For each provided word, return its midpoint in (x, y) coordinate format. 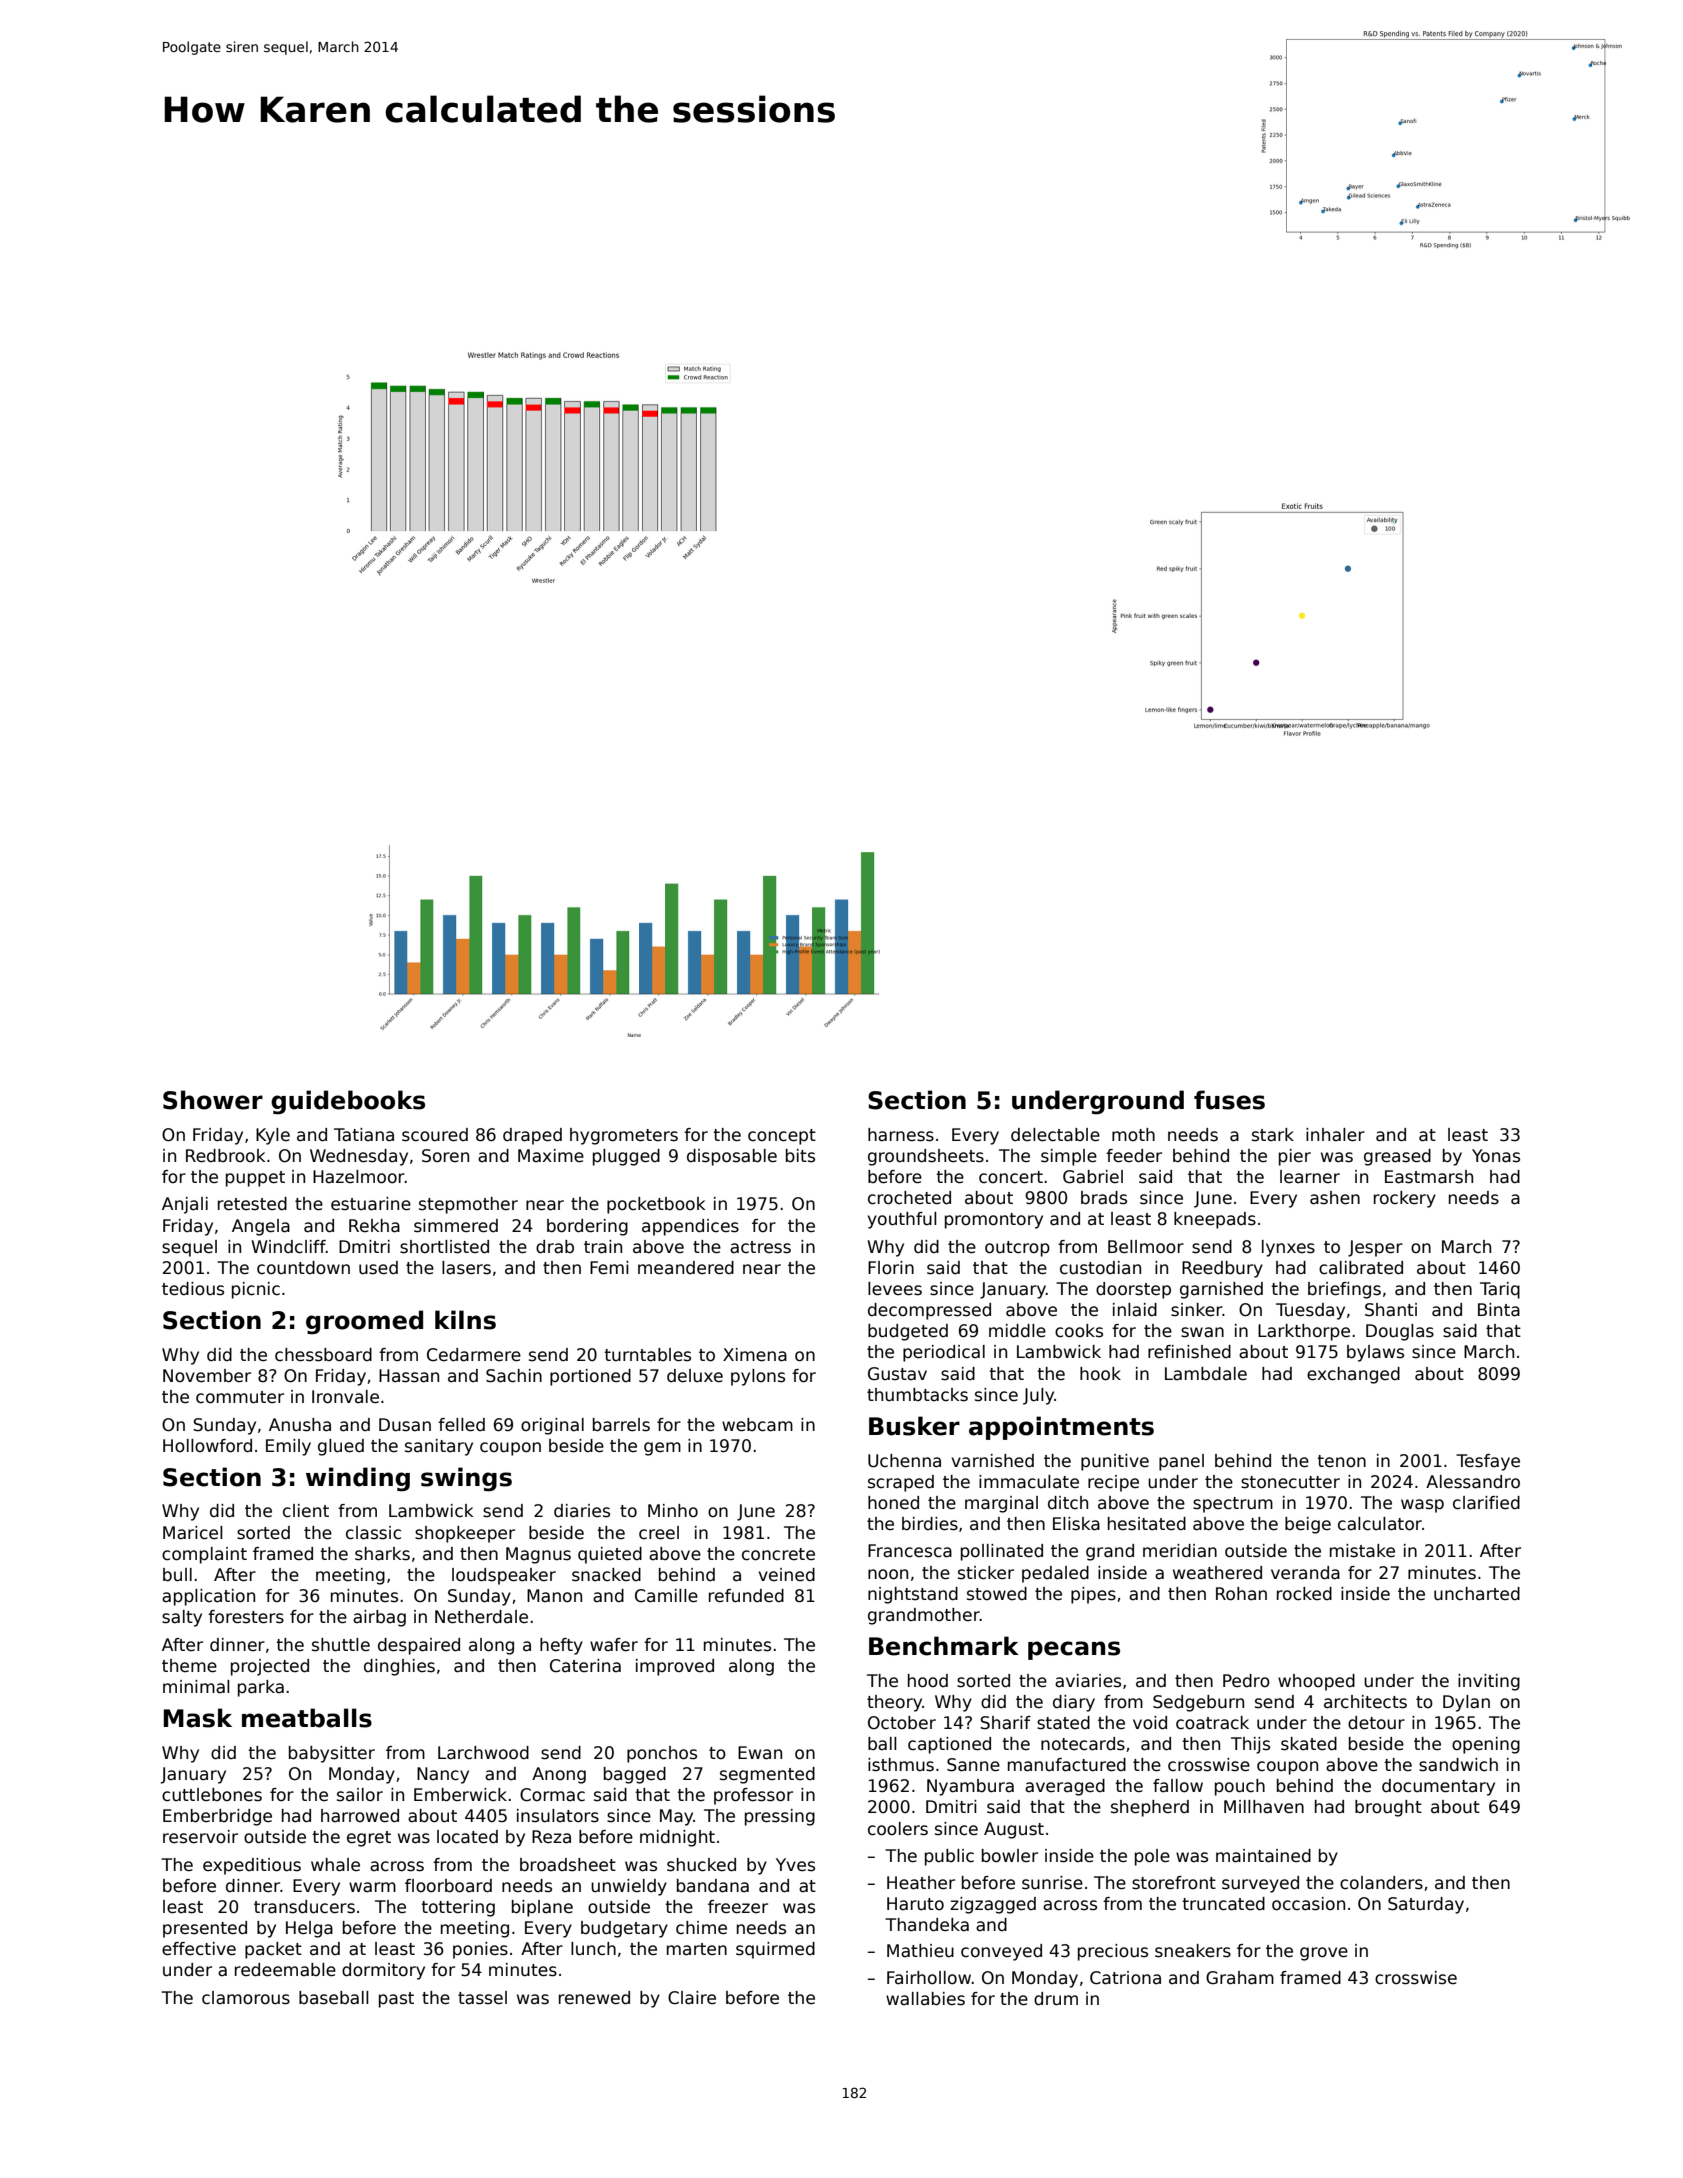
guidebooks (348, 1102)
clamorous (246, 1998)
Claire (692, 1998)
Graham (1240, 1978)
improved (675, 1667)
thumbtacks (917, 1395)
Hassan (409, 1376)
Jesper (1375, 1248)
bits (800, 1156)
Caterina (585, 1666)
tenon (1341, 1461)
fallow (1178, 1786)
